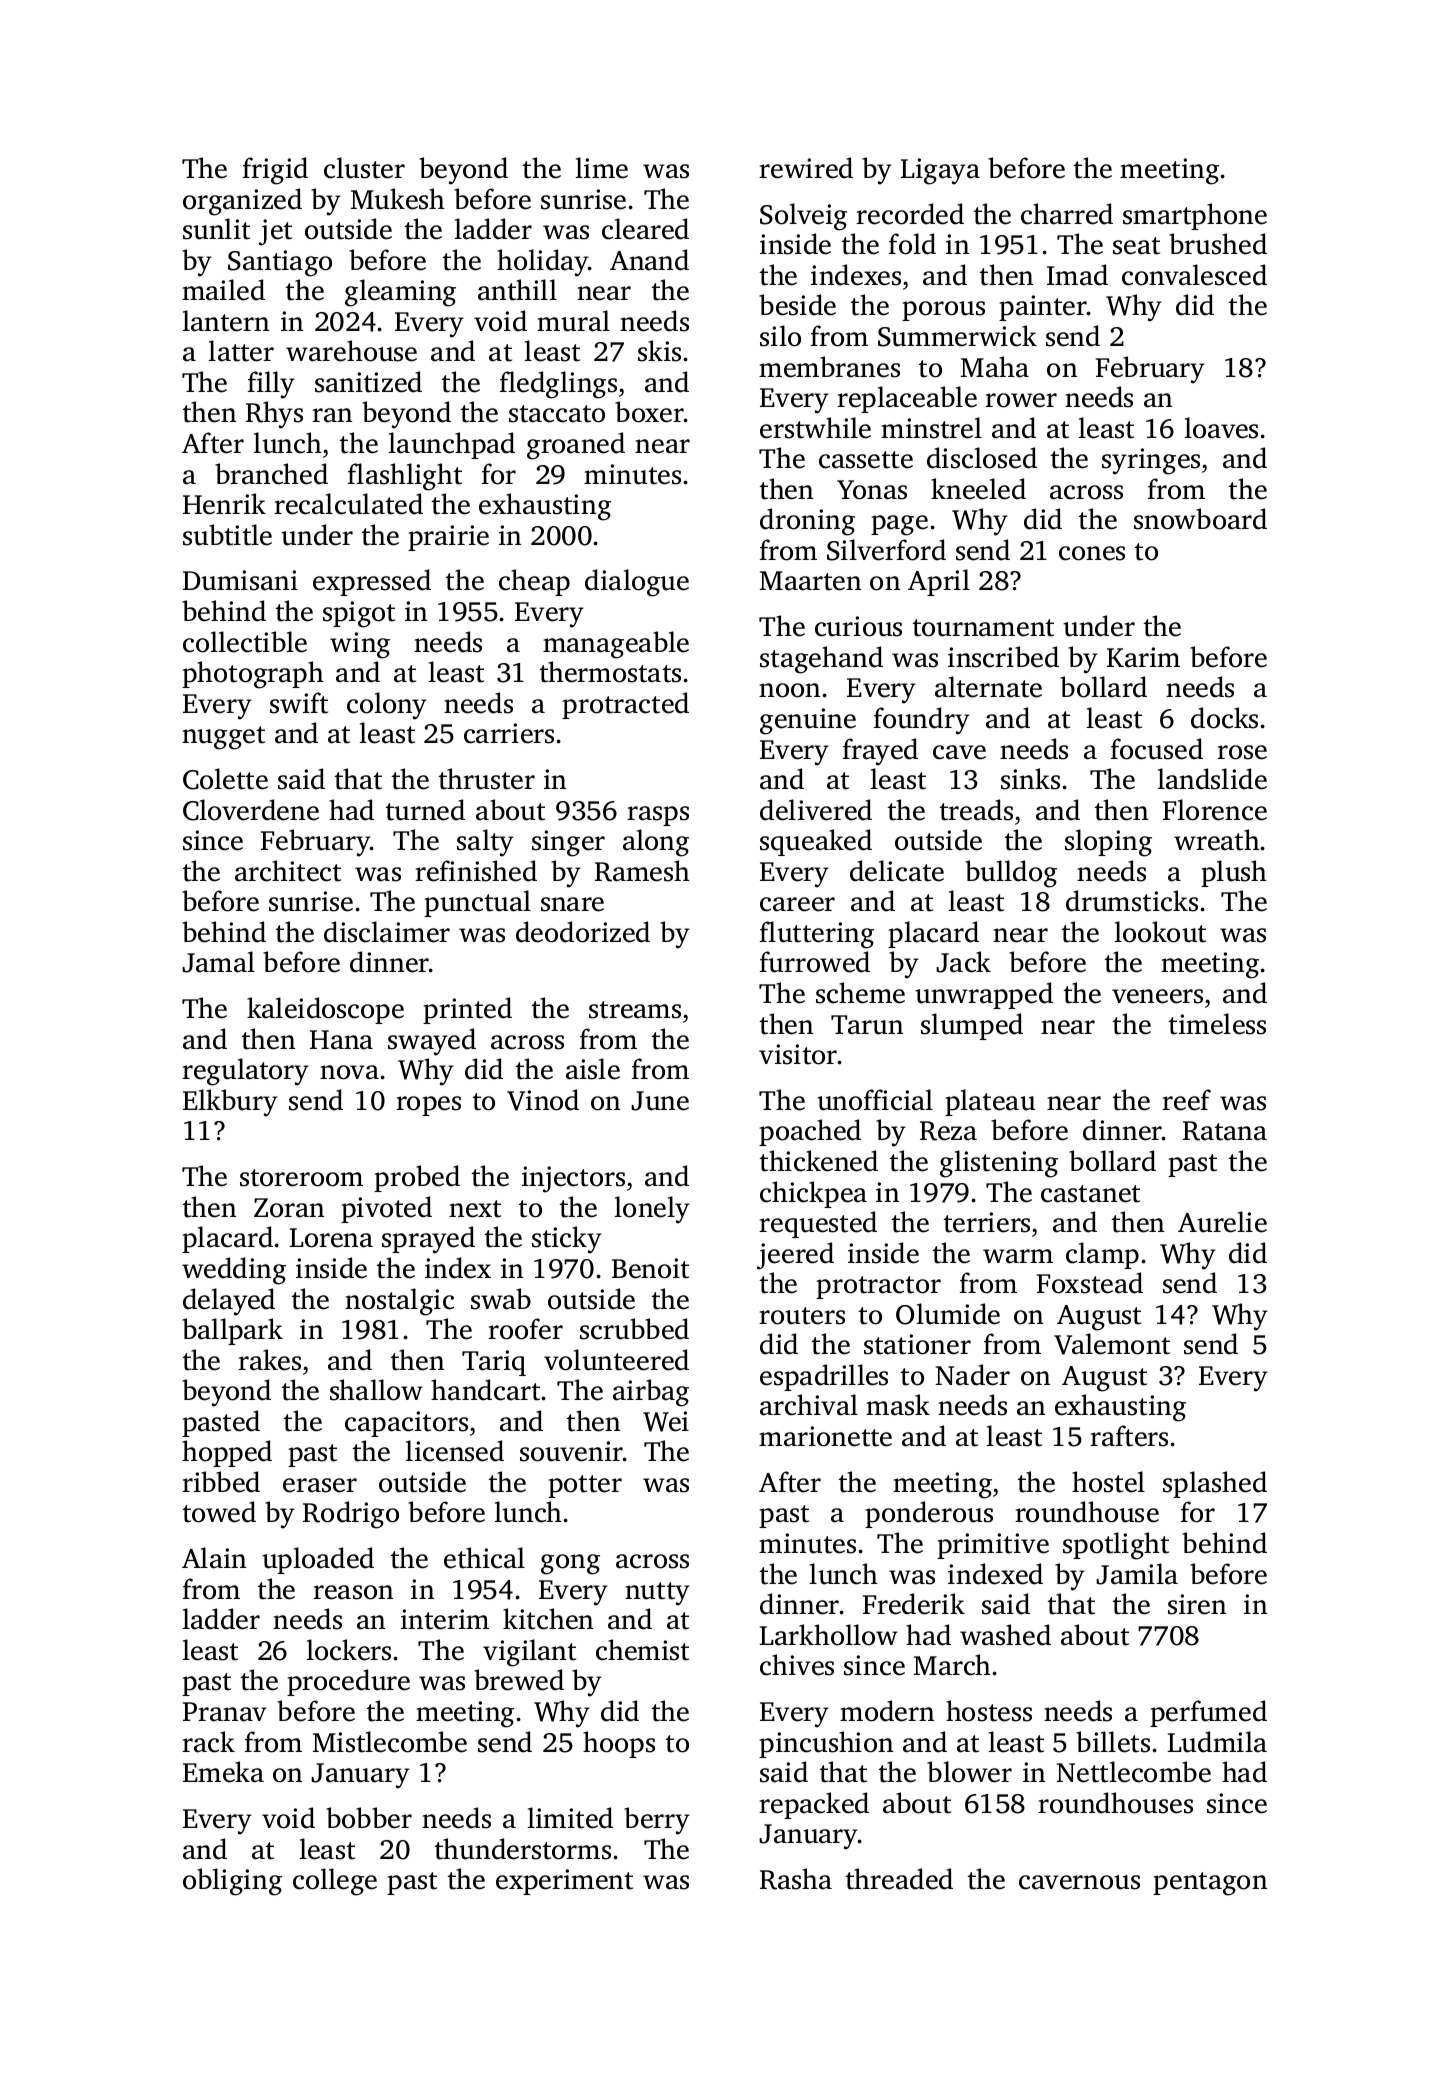 Image resolution: width=1450 pixels, height=2100 pixels. What do you see at coordinates (982, 458) in the image?
I see `disclosed` at bounding box center [982, 458].
